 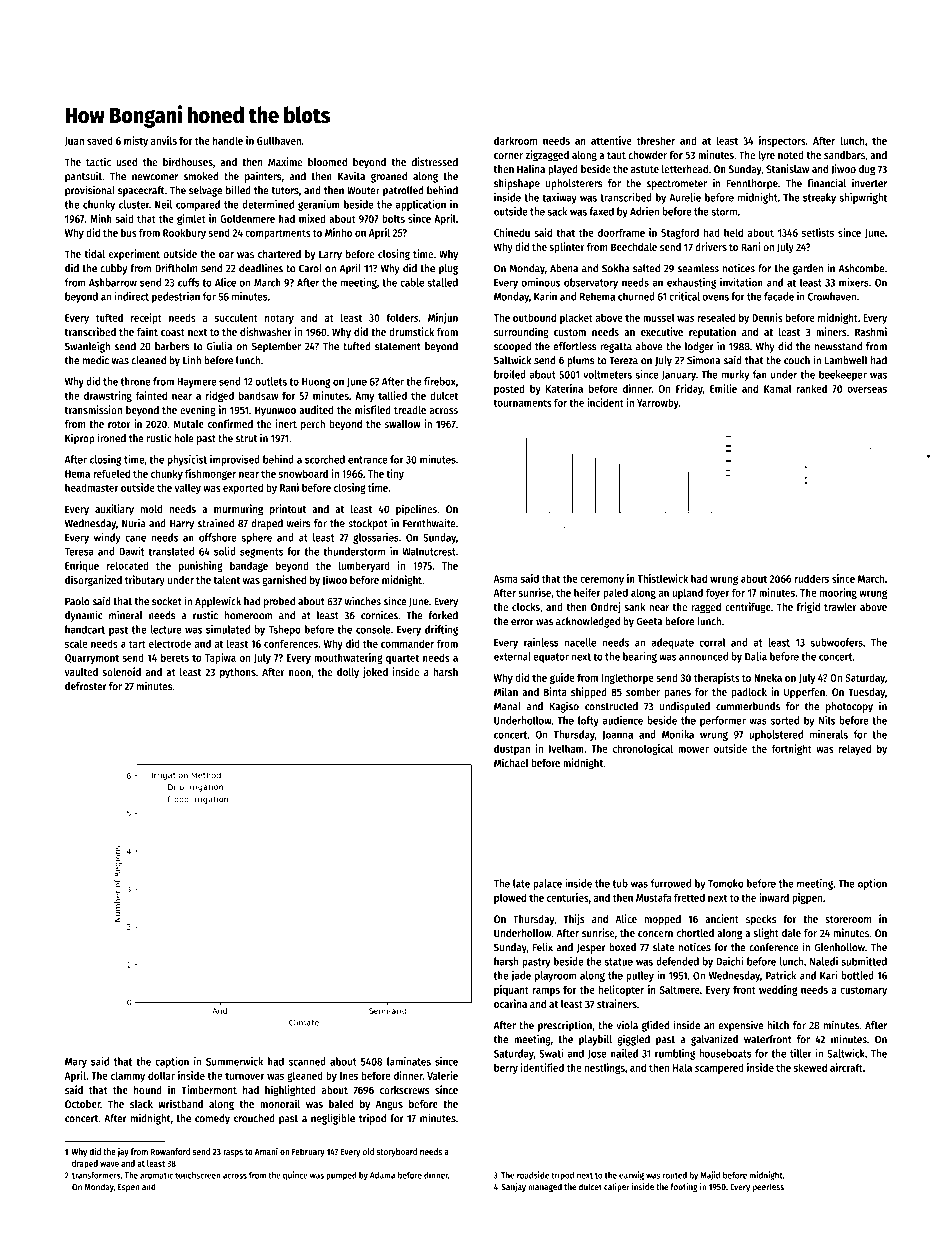 I want to click on Yarrowby, so click(x=658, y=403).
